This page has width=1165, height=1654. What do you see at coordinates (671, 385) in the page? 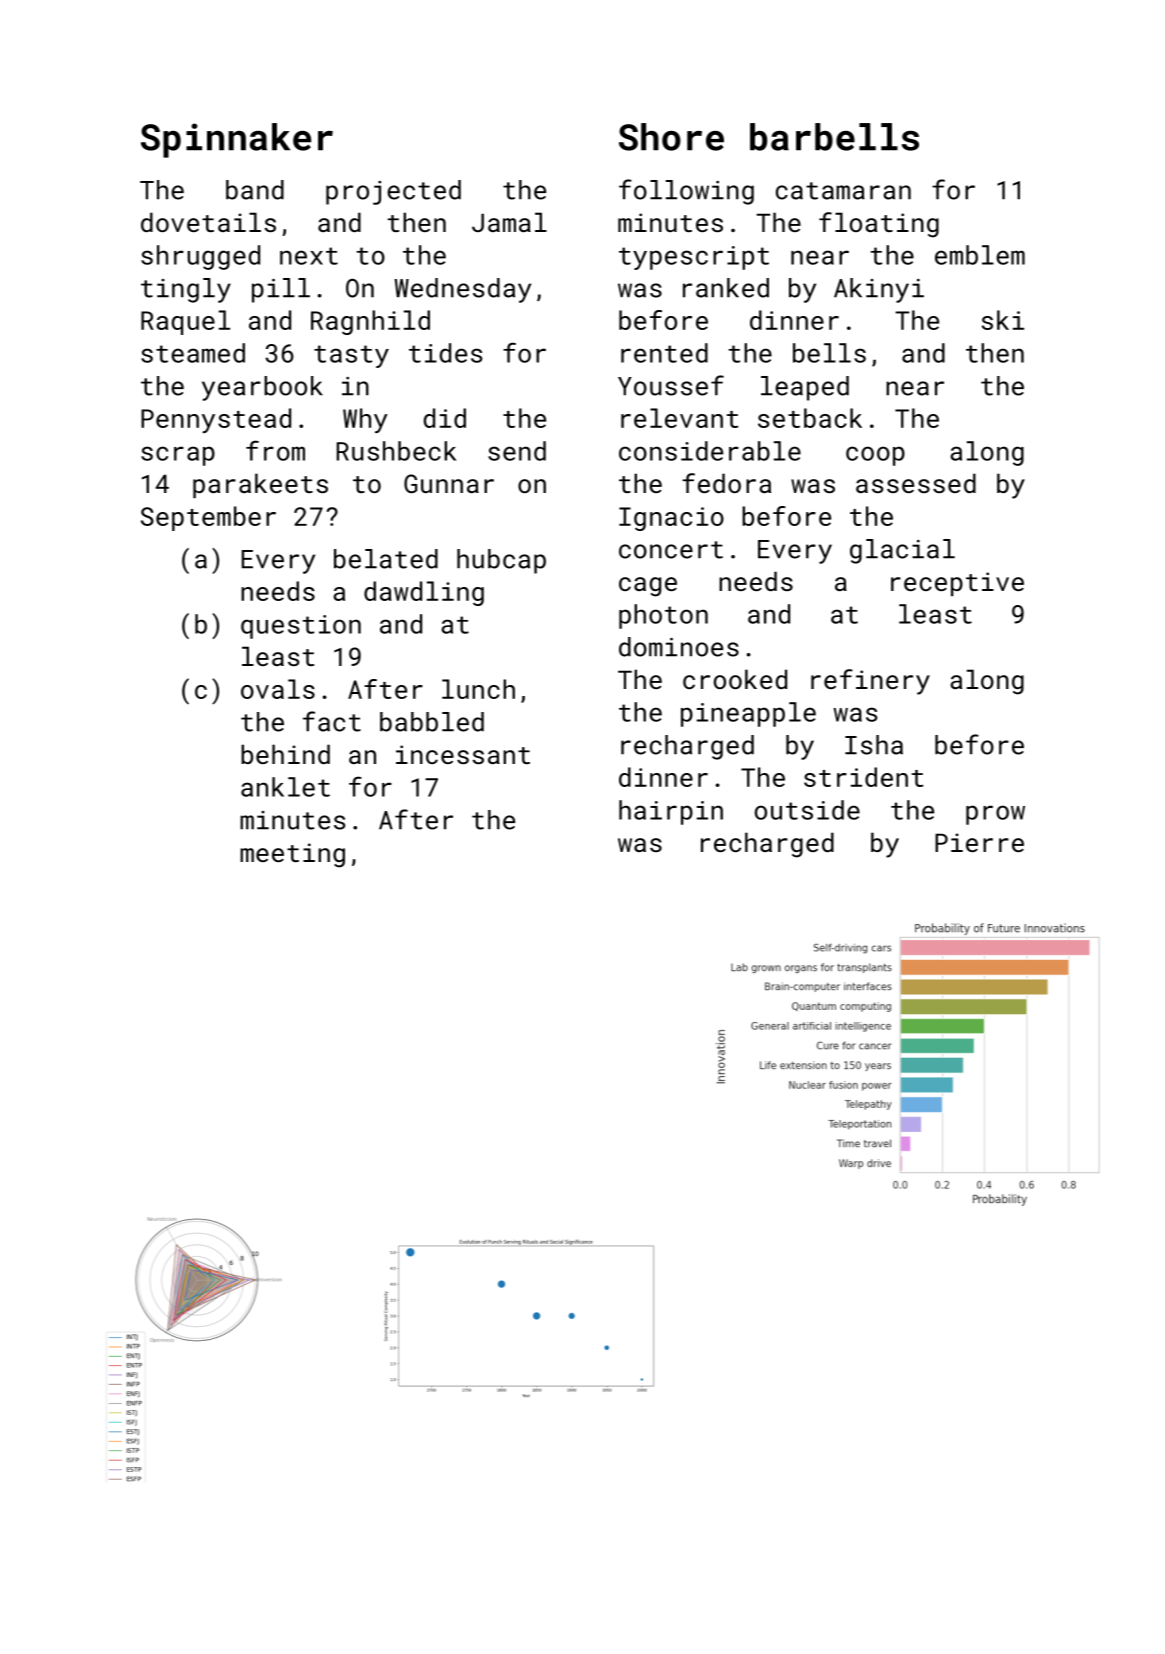
I see `Youssef` at bounding box center [671, 385].
